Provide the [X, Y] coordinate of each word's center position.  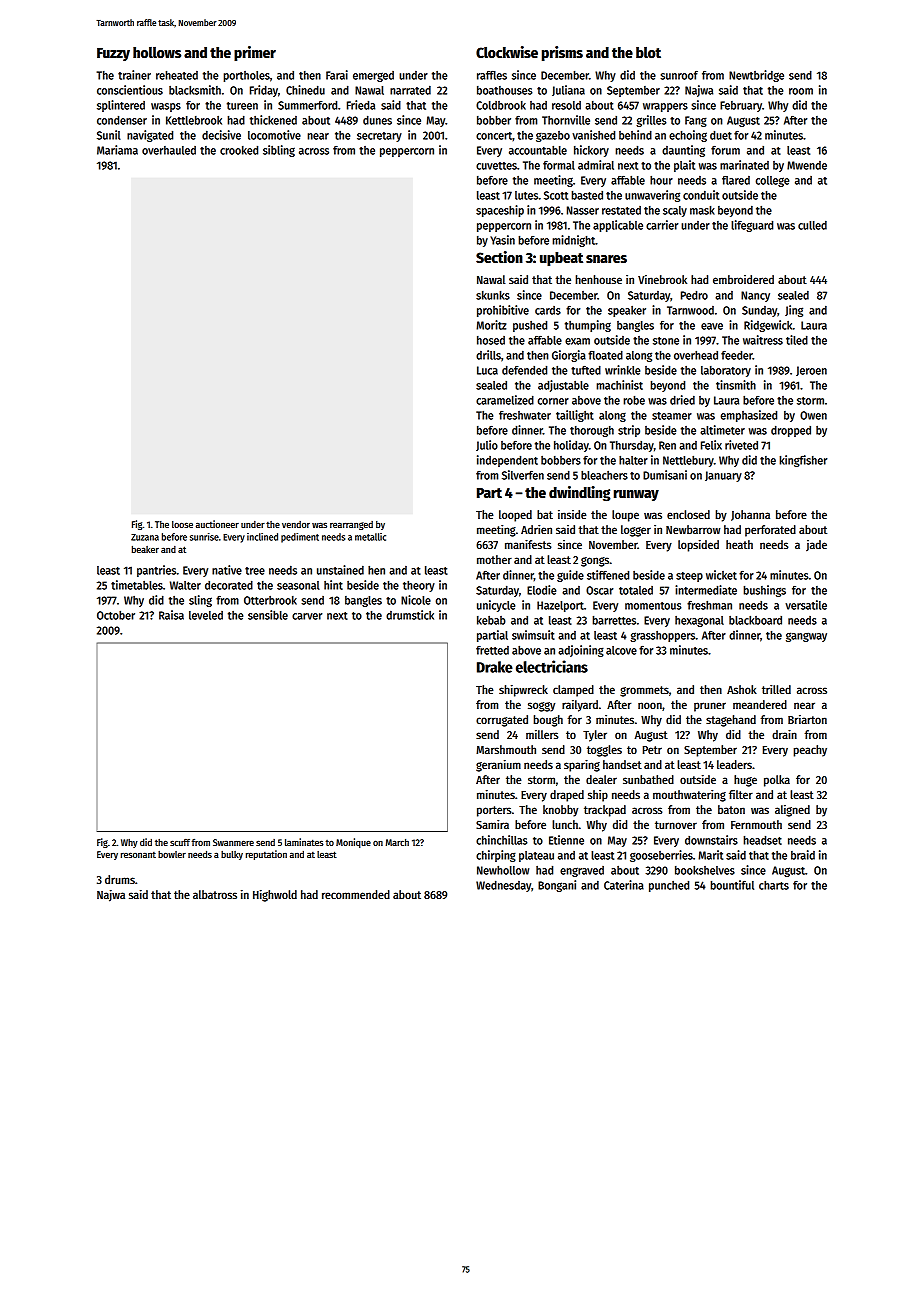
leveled [206, 615]
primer [255, 53]
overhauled [169, 150]
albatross [215, 894]
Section [499, 257]
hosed [491, 340]
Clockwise [507, 52]
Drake [495, 667]
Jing [794, 311]
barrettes [614, 620]
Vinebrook [662, 279]
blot [648, 52]
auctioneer [217, 524]
